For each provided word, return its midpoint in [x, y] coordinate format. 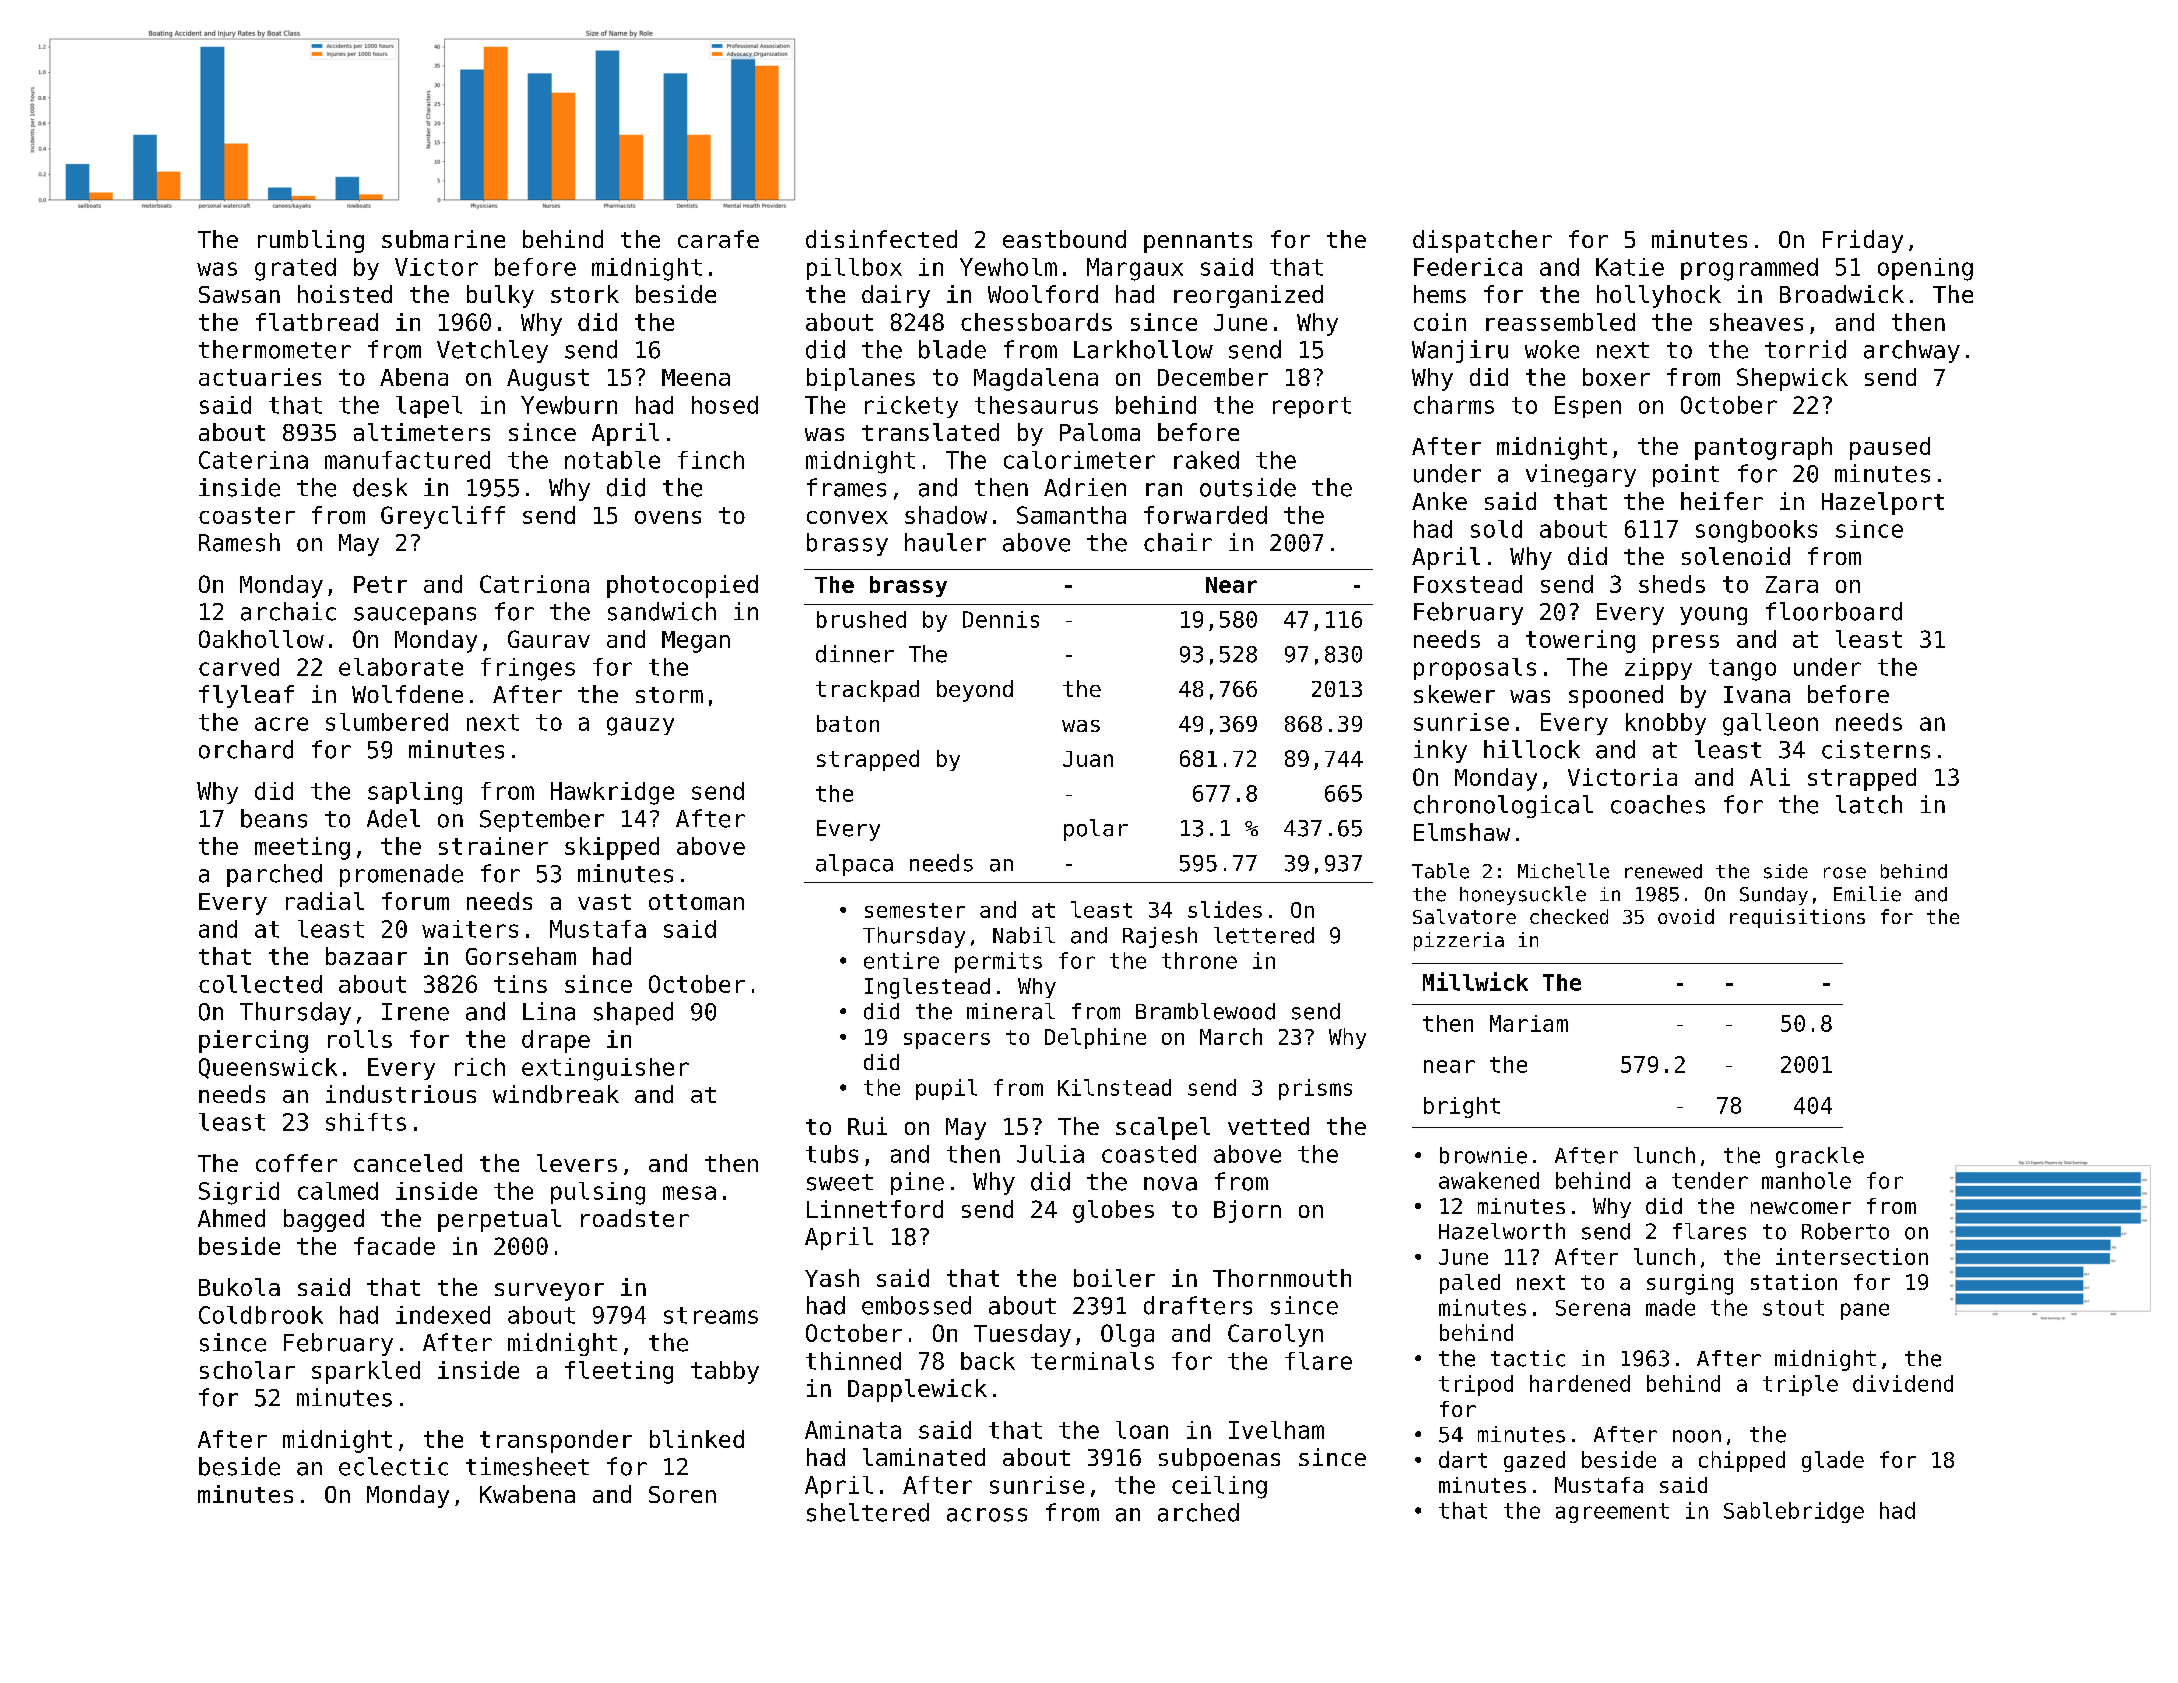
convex [847, 517]
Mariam [1529, 1023]
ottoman [696, 902]
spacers [947, 1041]
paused [1890, 448]
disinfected [881, 239]
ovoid [1686, 916]
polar [1096, 830]
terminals [1092, 1361]
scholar [247, 1370]
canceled [408, 1163]
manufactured [407, 460]
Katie [1630, 267]
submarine [443, 239]
